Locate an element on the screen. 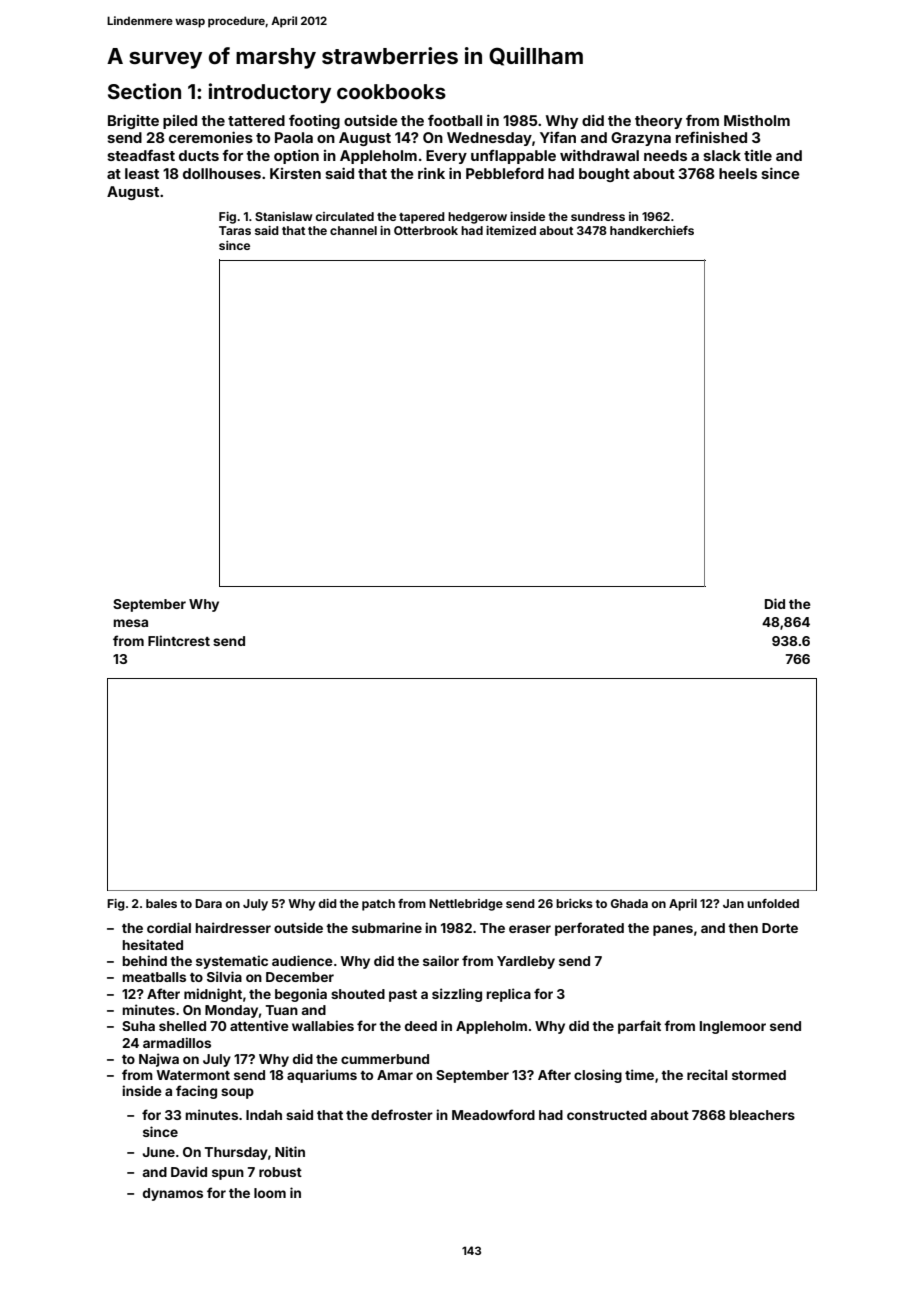 Image resolution: width=924 pixels, height=1308 pixels. Flintcrest is located at coordinates (179, 640).
